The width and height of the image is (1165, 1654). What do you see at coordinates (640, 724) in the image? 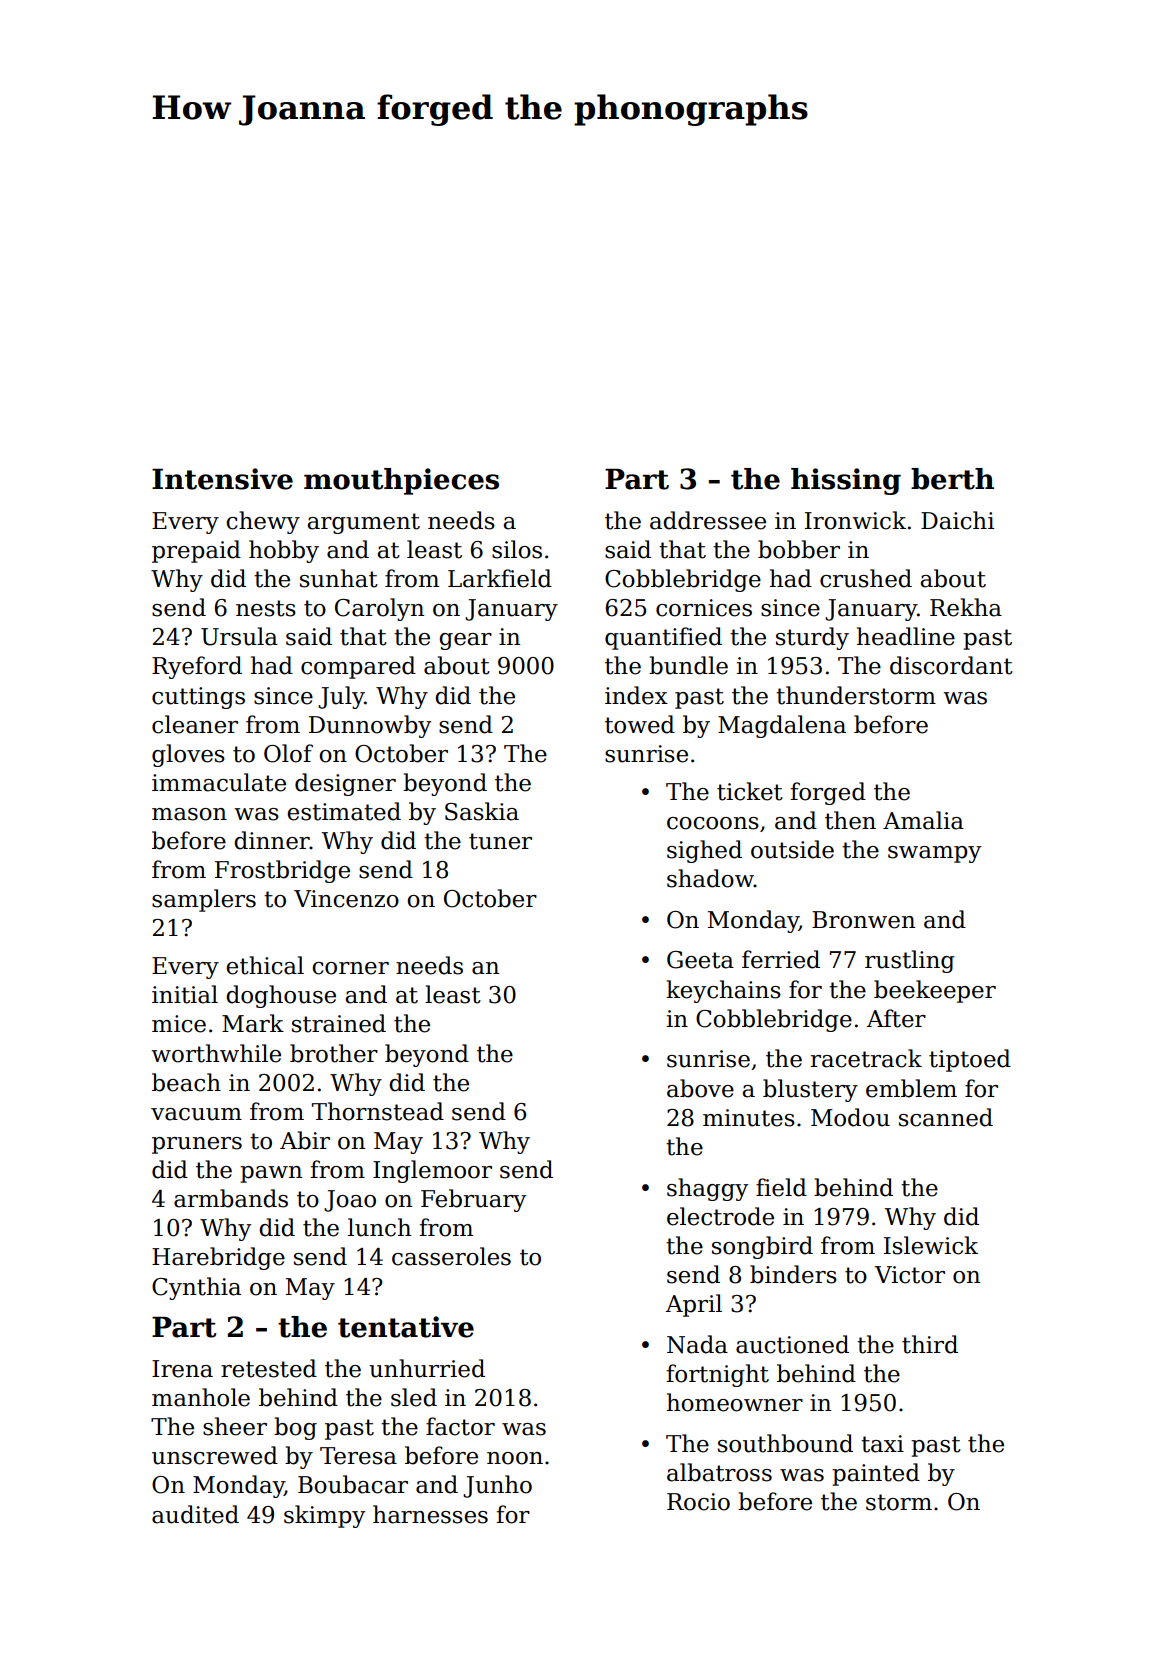
I see `towed` at bounding box center [640, 724].
